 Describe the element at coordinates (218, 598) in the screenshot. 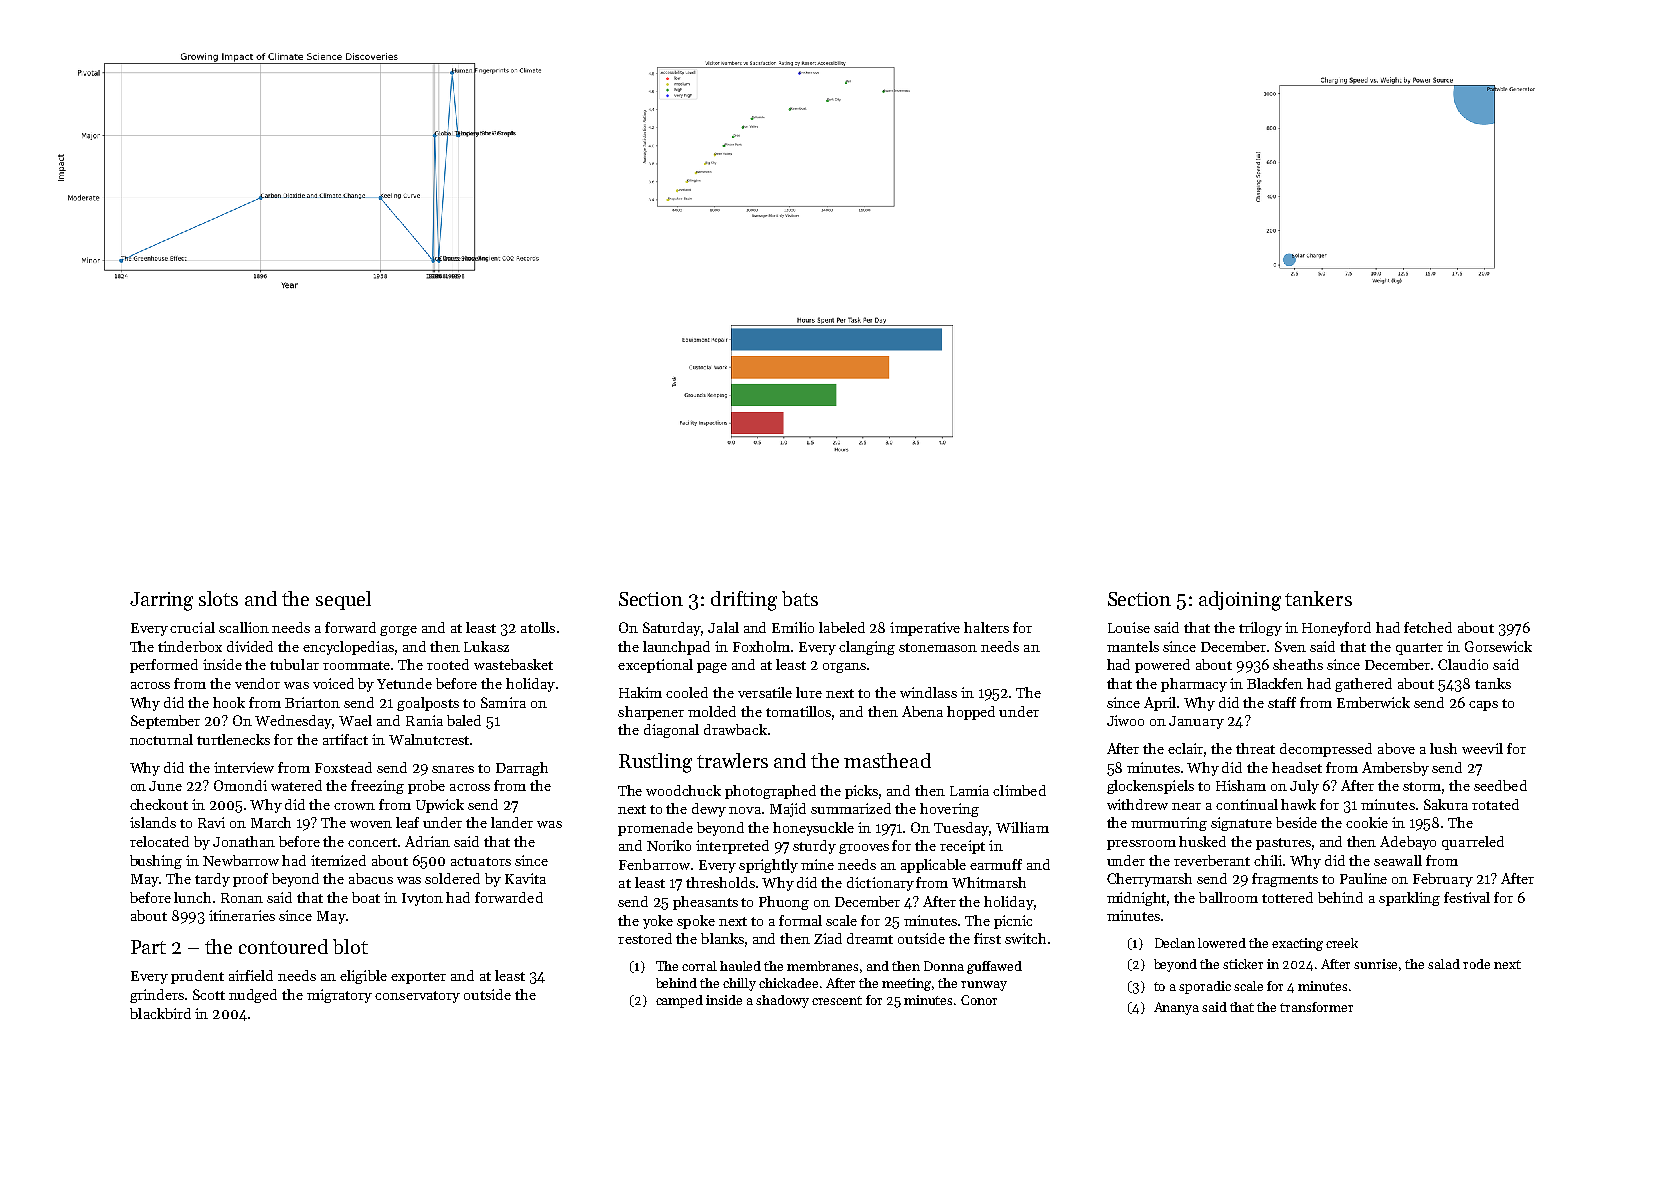

I see `slots` at that location.
